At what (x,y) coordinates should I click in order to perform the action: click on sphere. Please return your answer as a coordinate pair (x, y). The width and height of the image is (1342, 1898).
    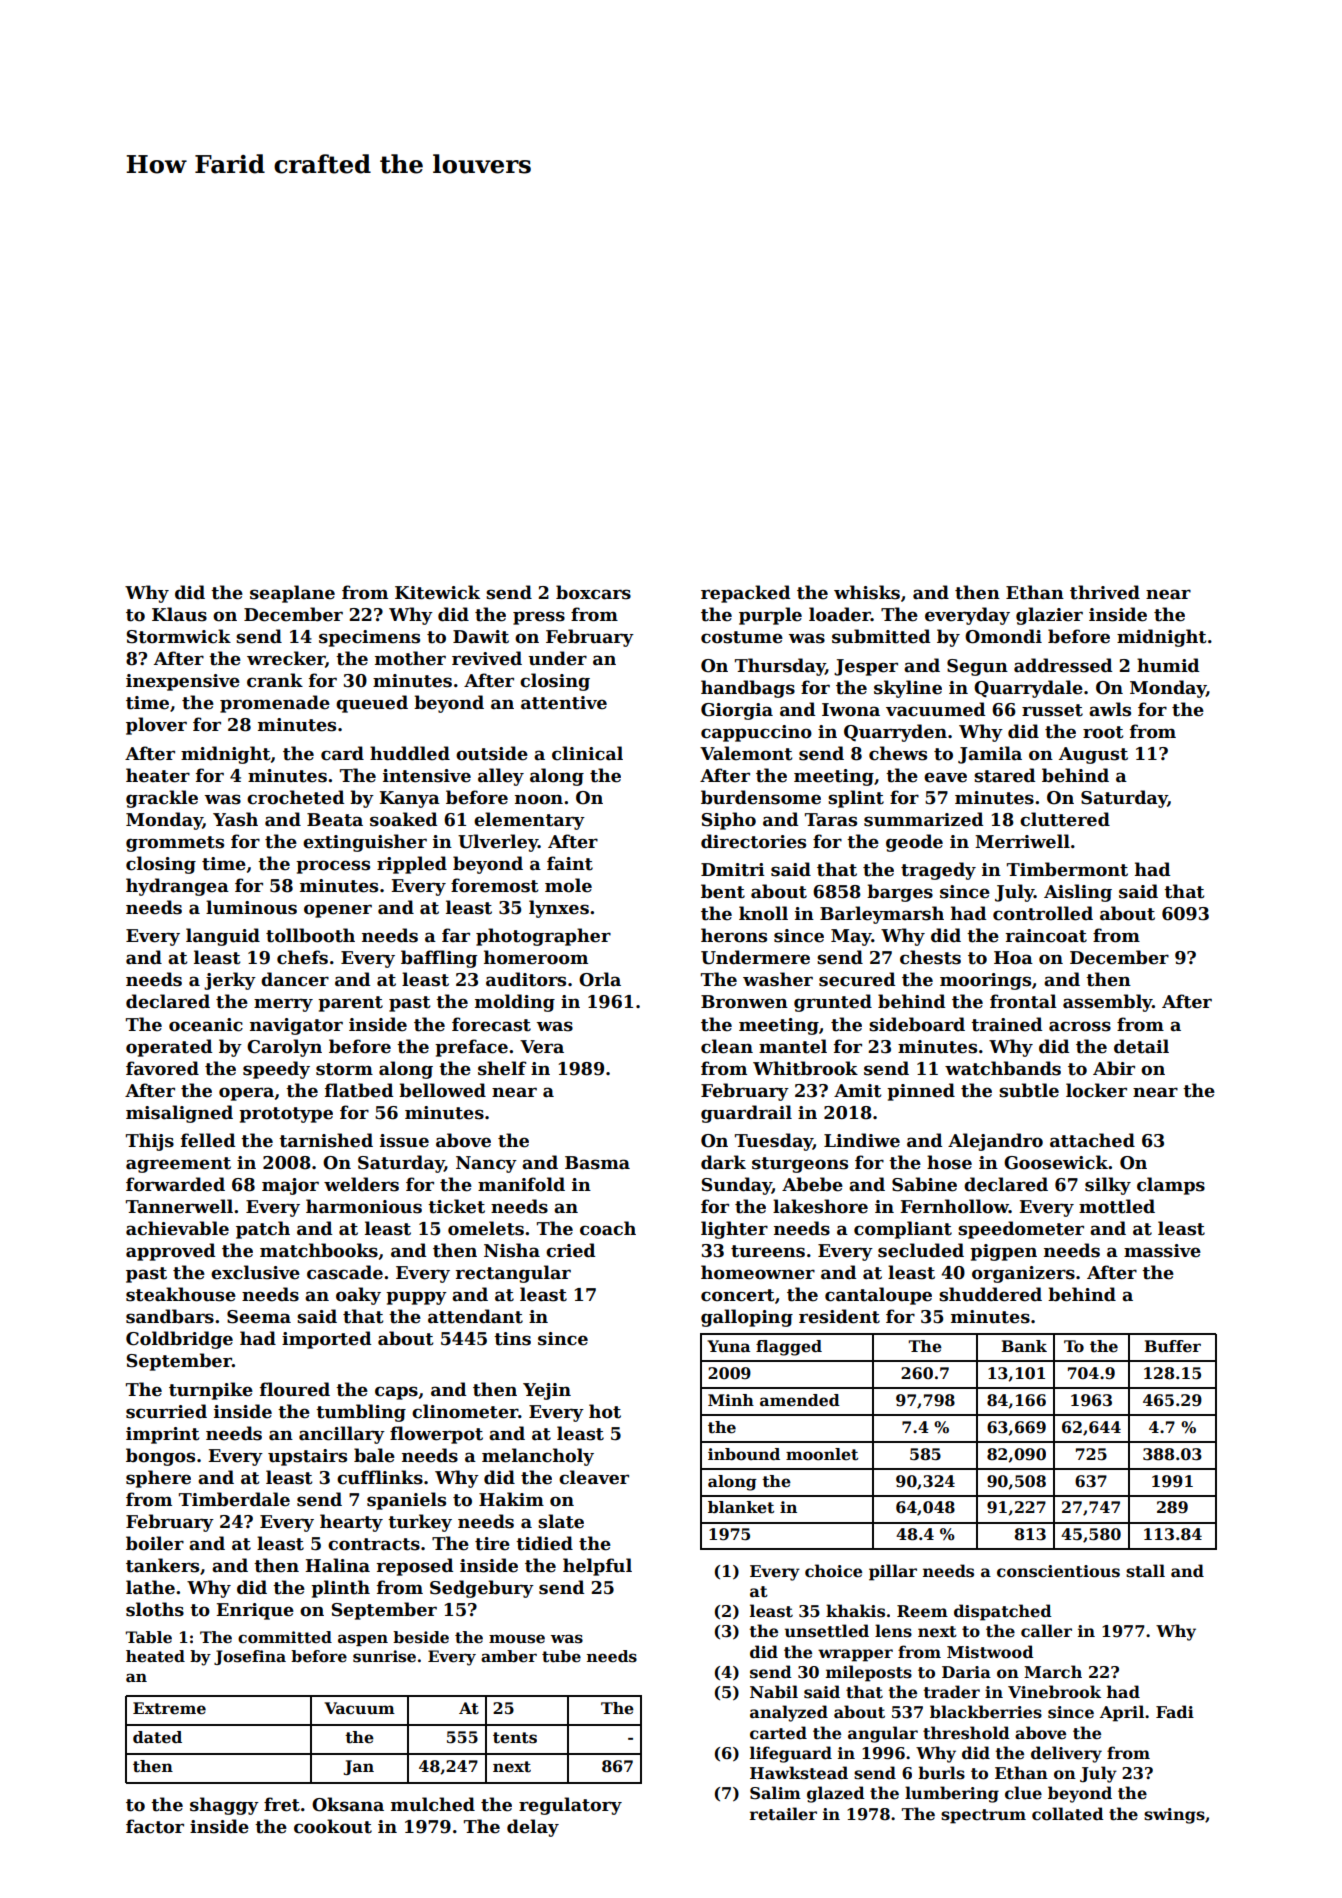
    Looking at the image, I should click on (158, 1479).
